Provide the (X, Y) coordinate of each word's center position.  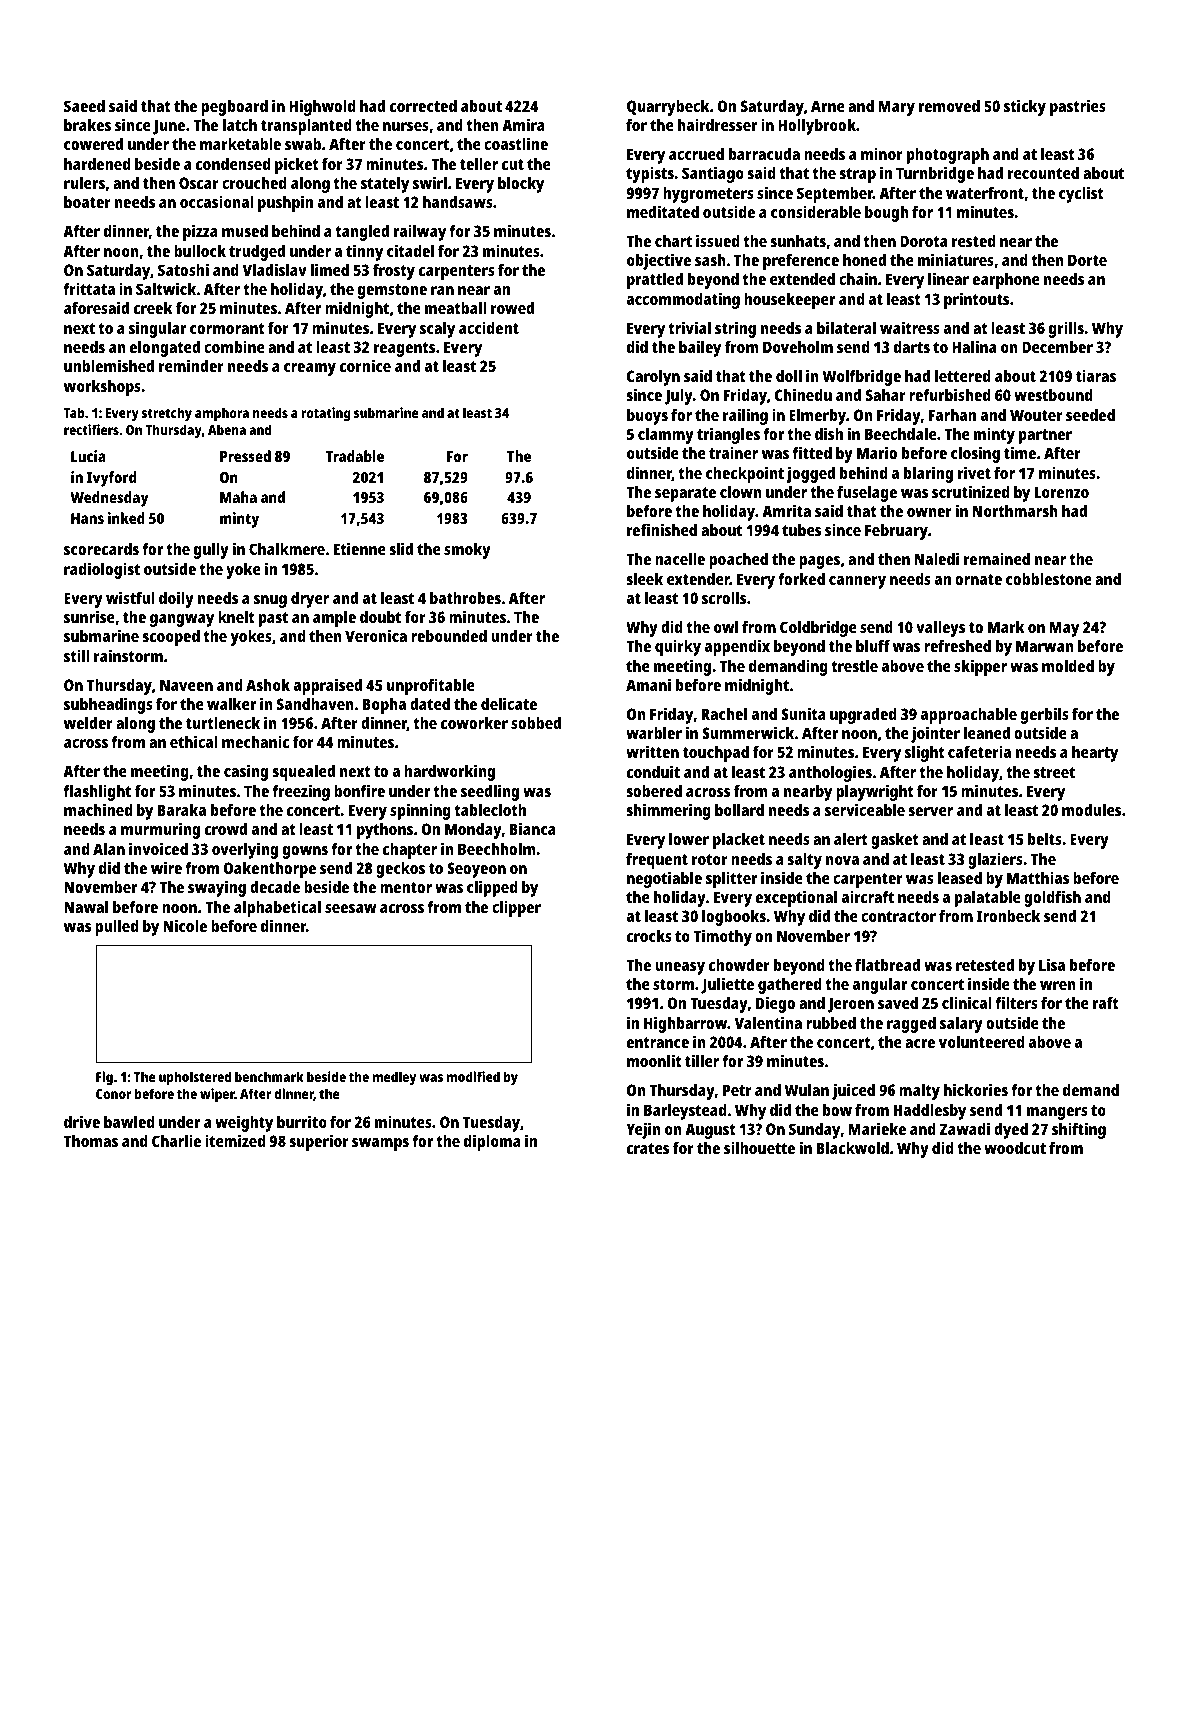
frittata (89, 288)
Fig (104, 1078)
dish (829, 433)
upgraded (863, 716)
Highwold (322, 107)
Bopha (384, 706)
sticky (1025, 107)
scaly (437, 330)
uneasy (680, 968)
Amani (648, 684)
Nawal (86, 907)
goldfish (1052, 898)
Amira (523, 124)
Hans (87, 518)
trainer (733, 452)
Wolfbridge (862, 377)
